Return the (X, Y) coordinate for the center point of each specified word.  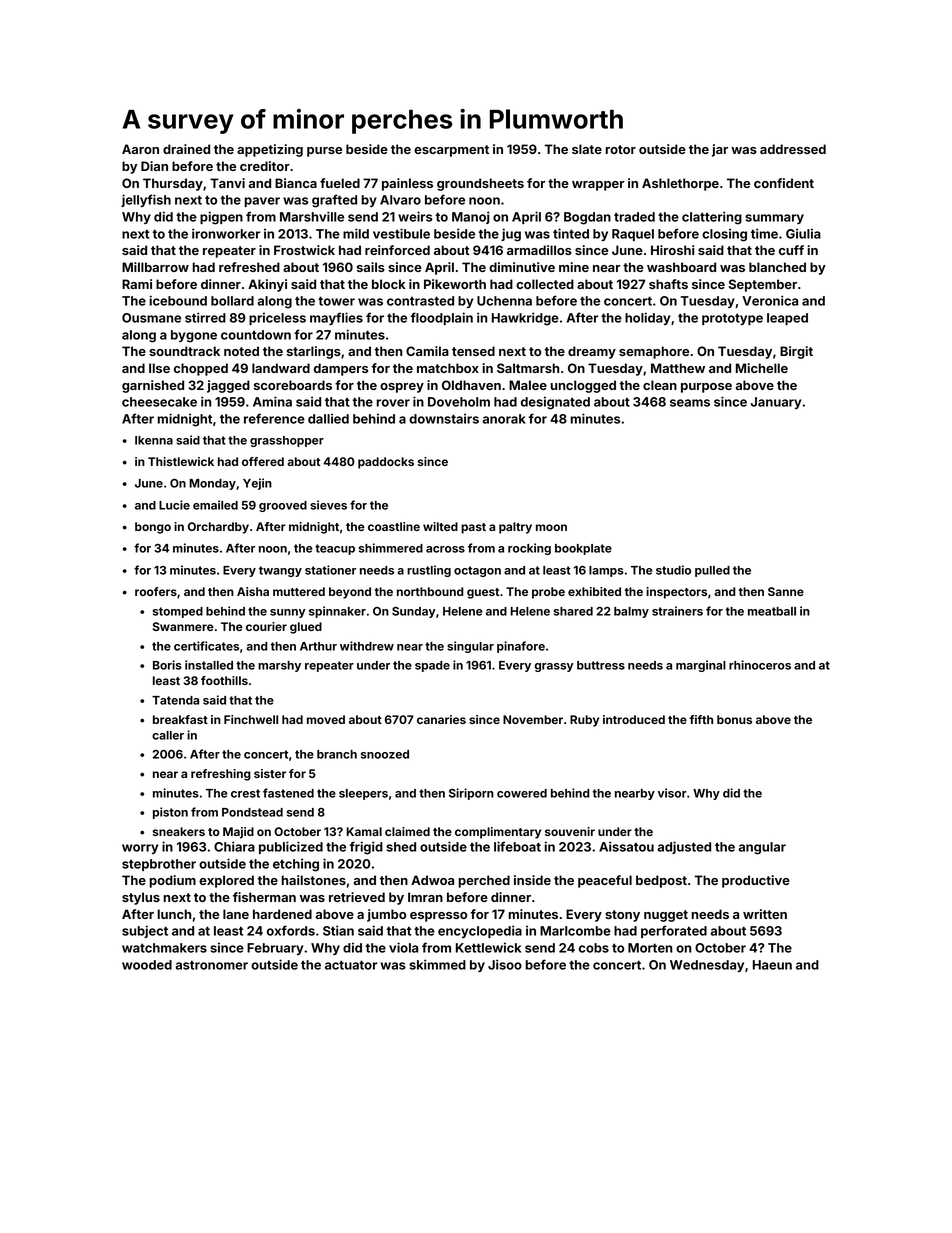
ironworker (226, 233)
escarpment (451, 151)
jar (720, 150)
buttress (601, 665)
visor (672, 793)
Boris (167, 665)
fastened (288, 793)
